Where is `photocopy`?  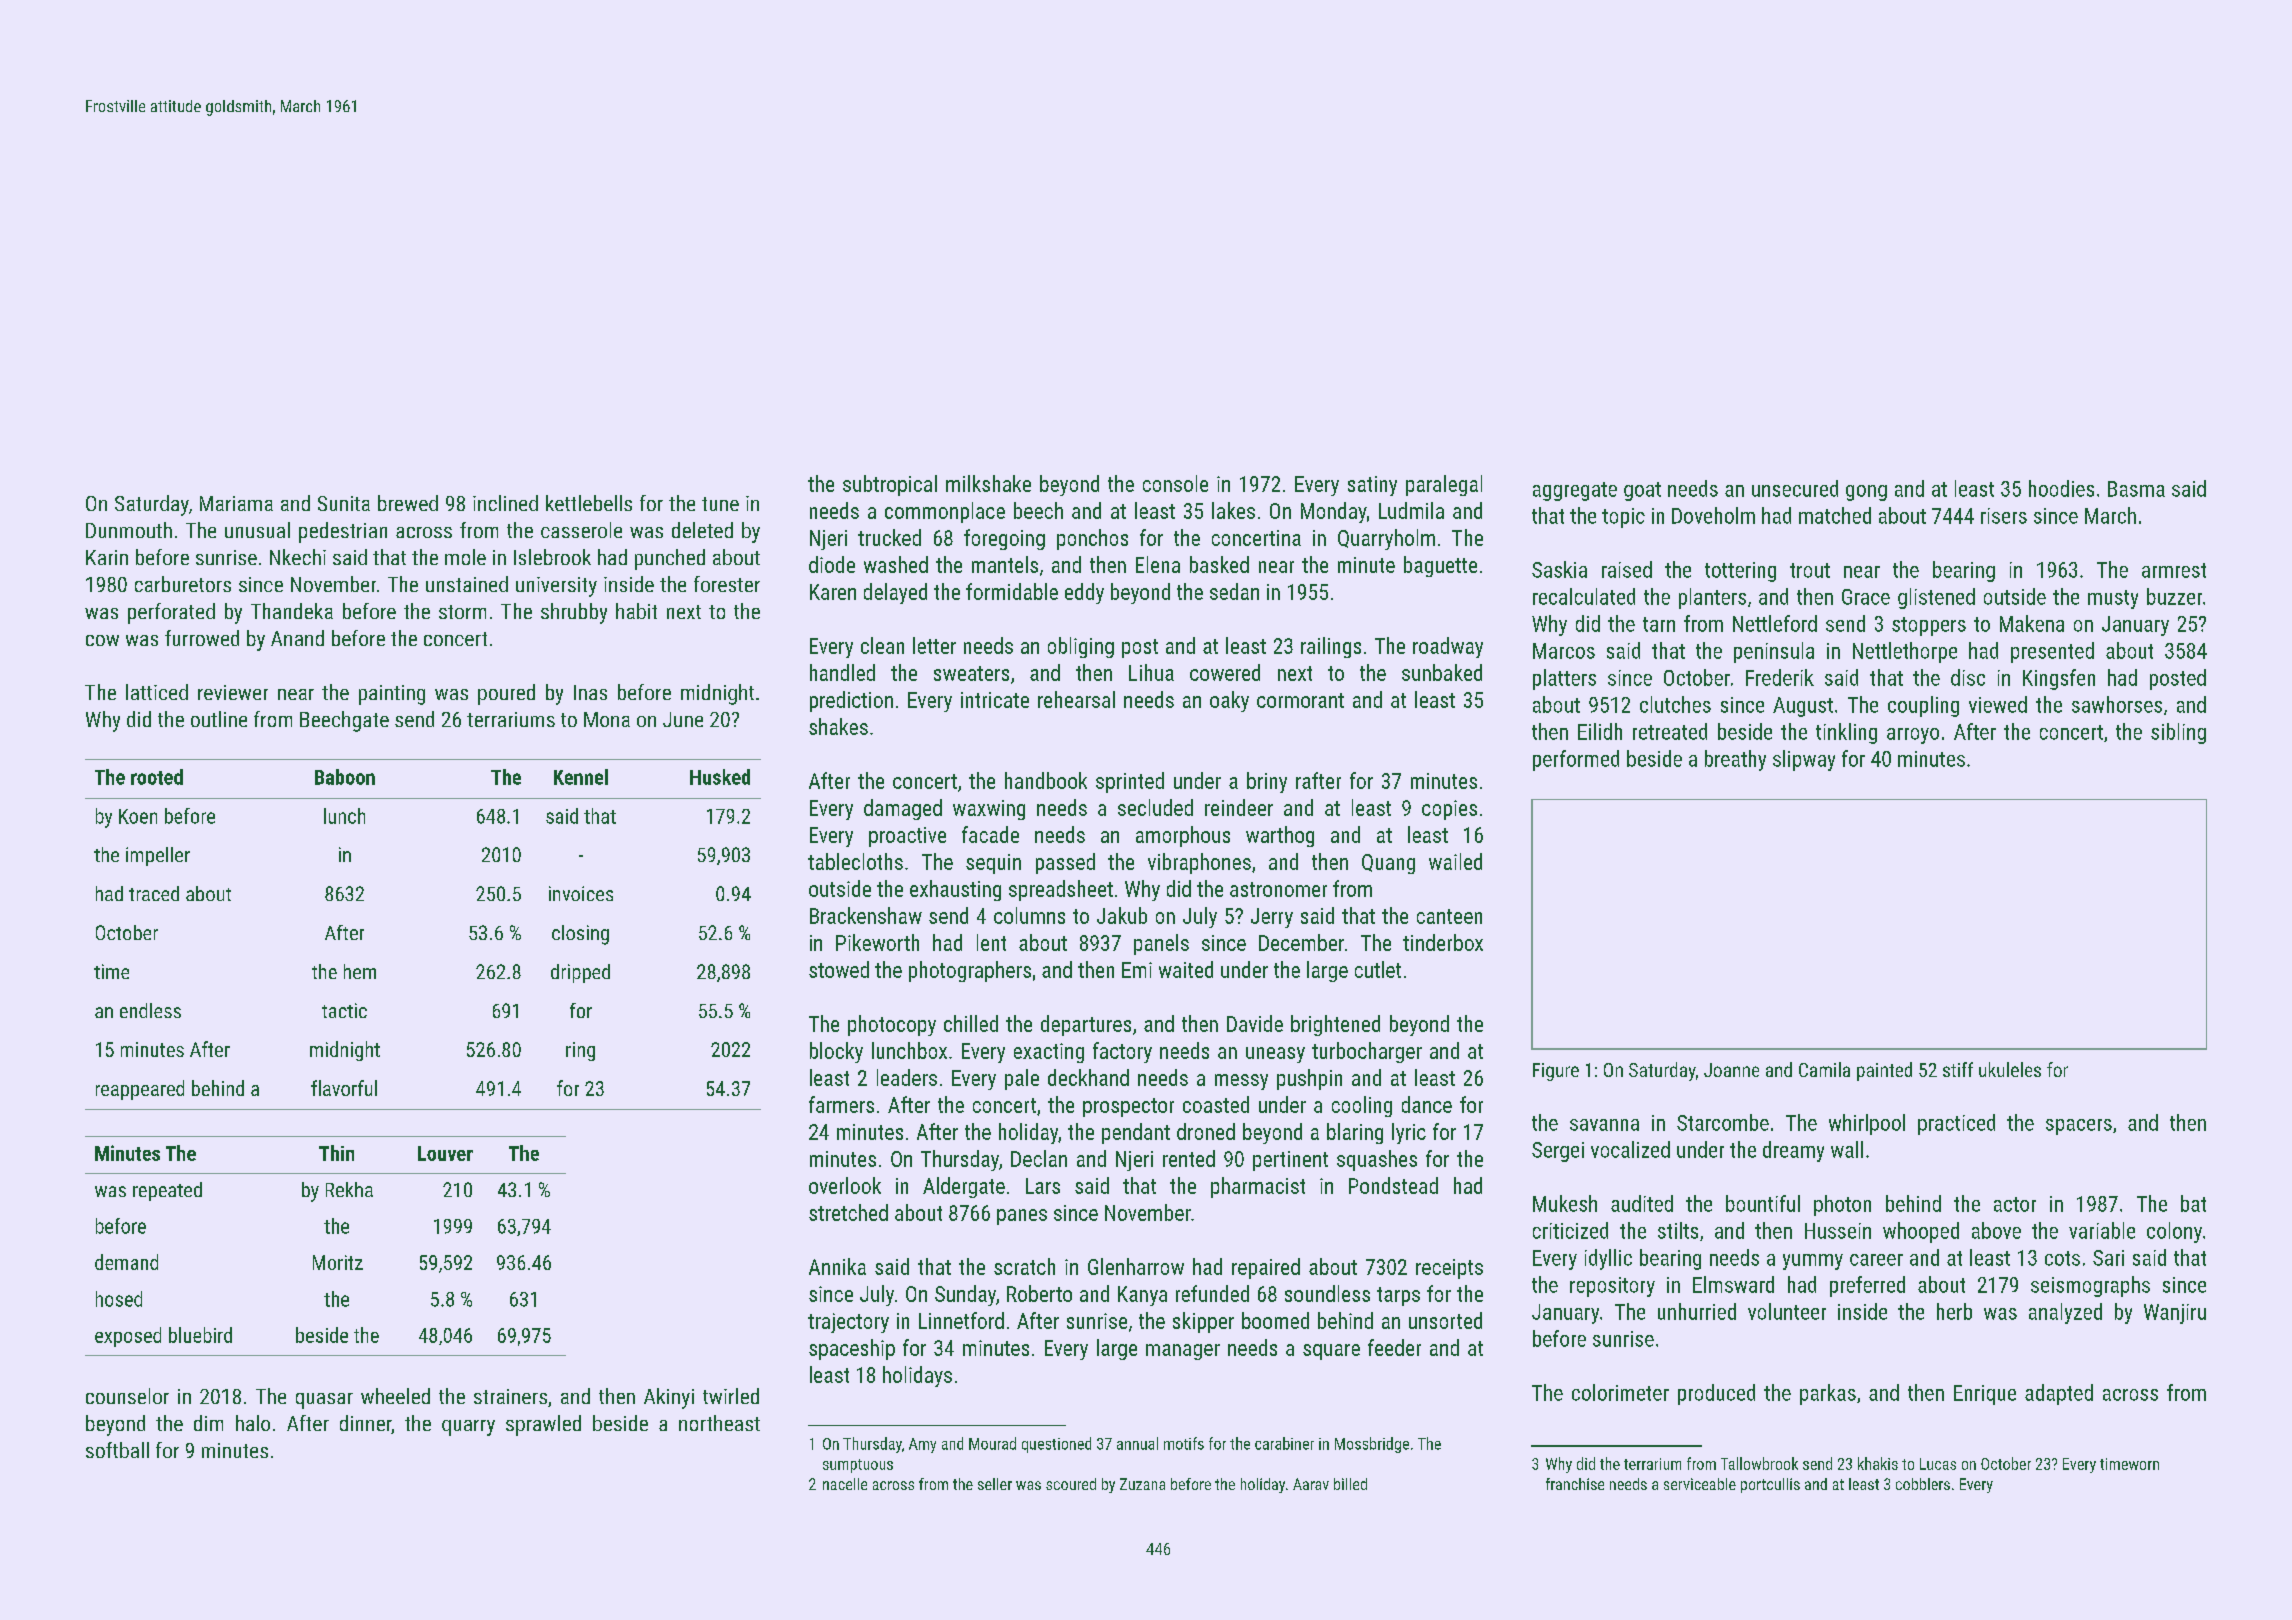
photocopy is located at coordinates (892, 1025).
